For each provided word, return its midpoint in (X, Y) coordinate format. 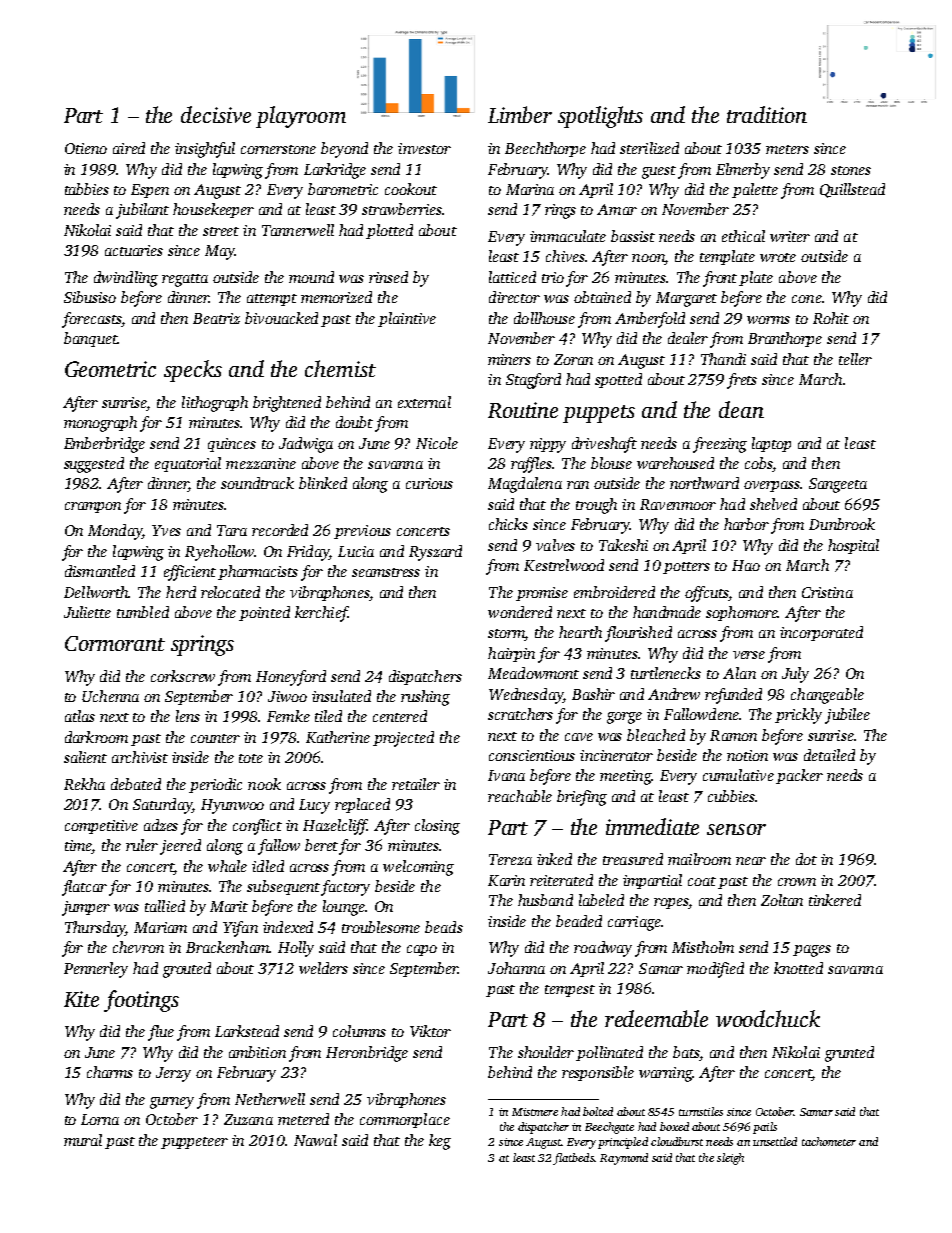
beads (444, 927)
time (78, 847)
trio (553, 277)
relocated (230, 592)
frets (742, 381)
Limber (520, 114)
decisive (216, 114)
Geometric (110, 369)
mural (83, 1140)
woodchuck (768, 1018)
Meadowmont (533, 673)
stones (851, 170)
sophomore (742, 613)
